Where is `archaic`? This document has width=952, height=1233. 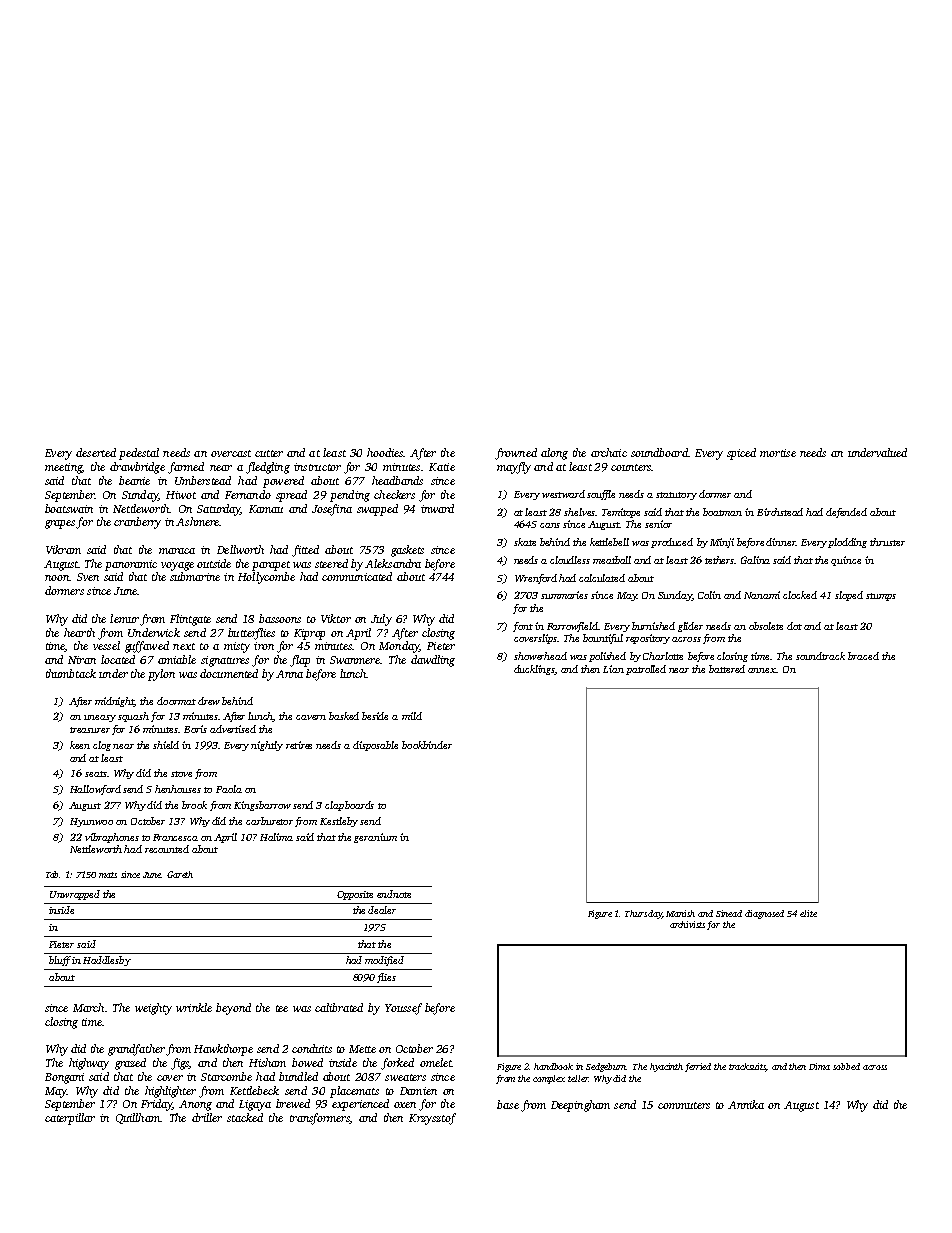
archaic is located at coordinates (609, 452).
